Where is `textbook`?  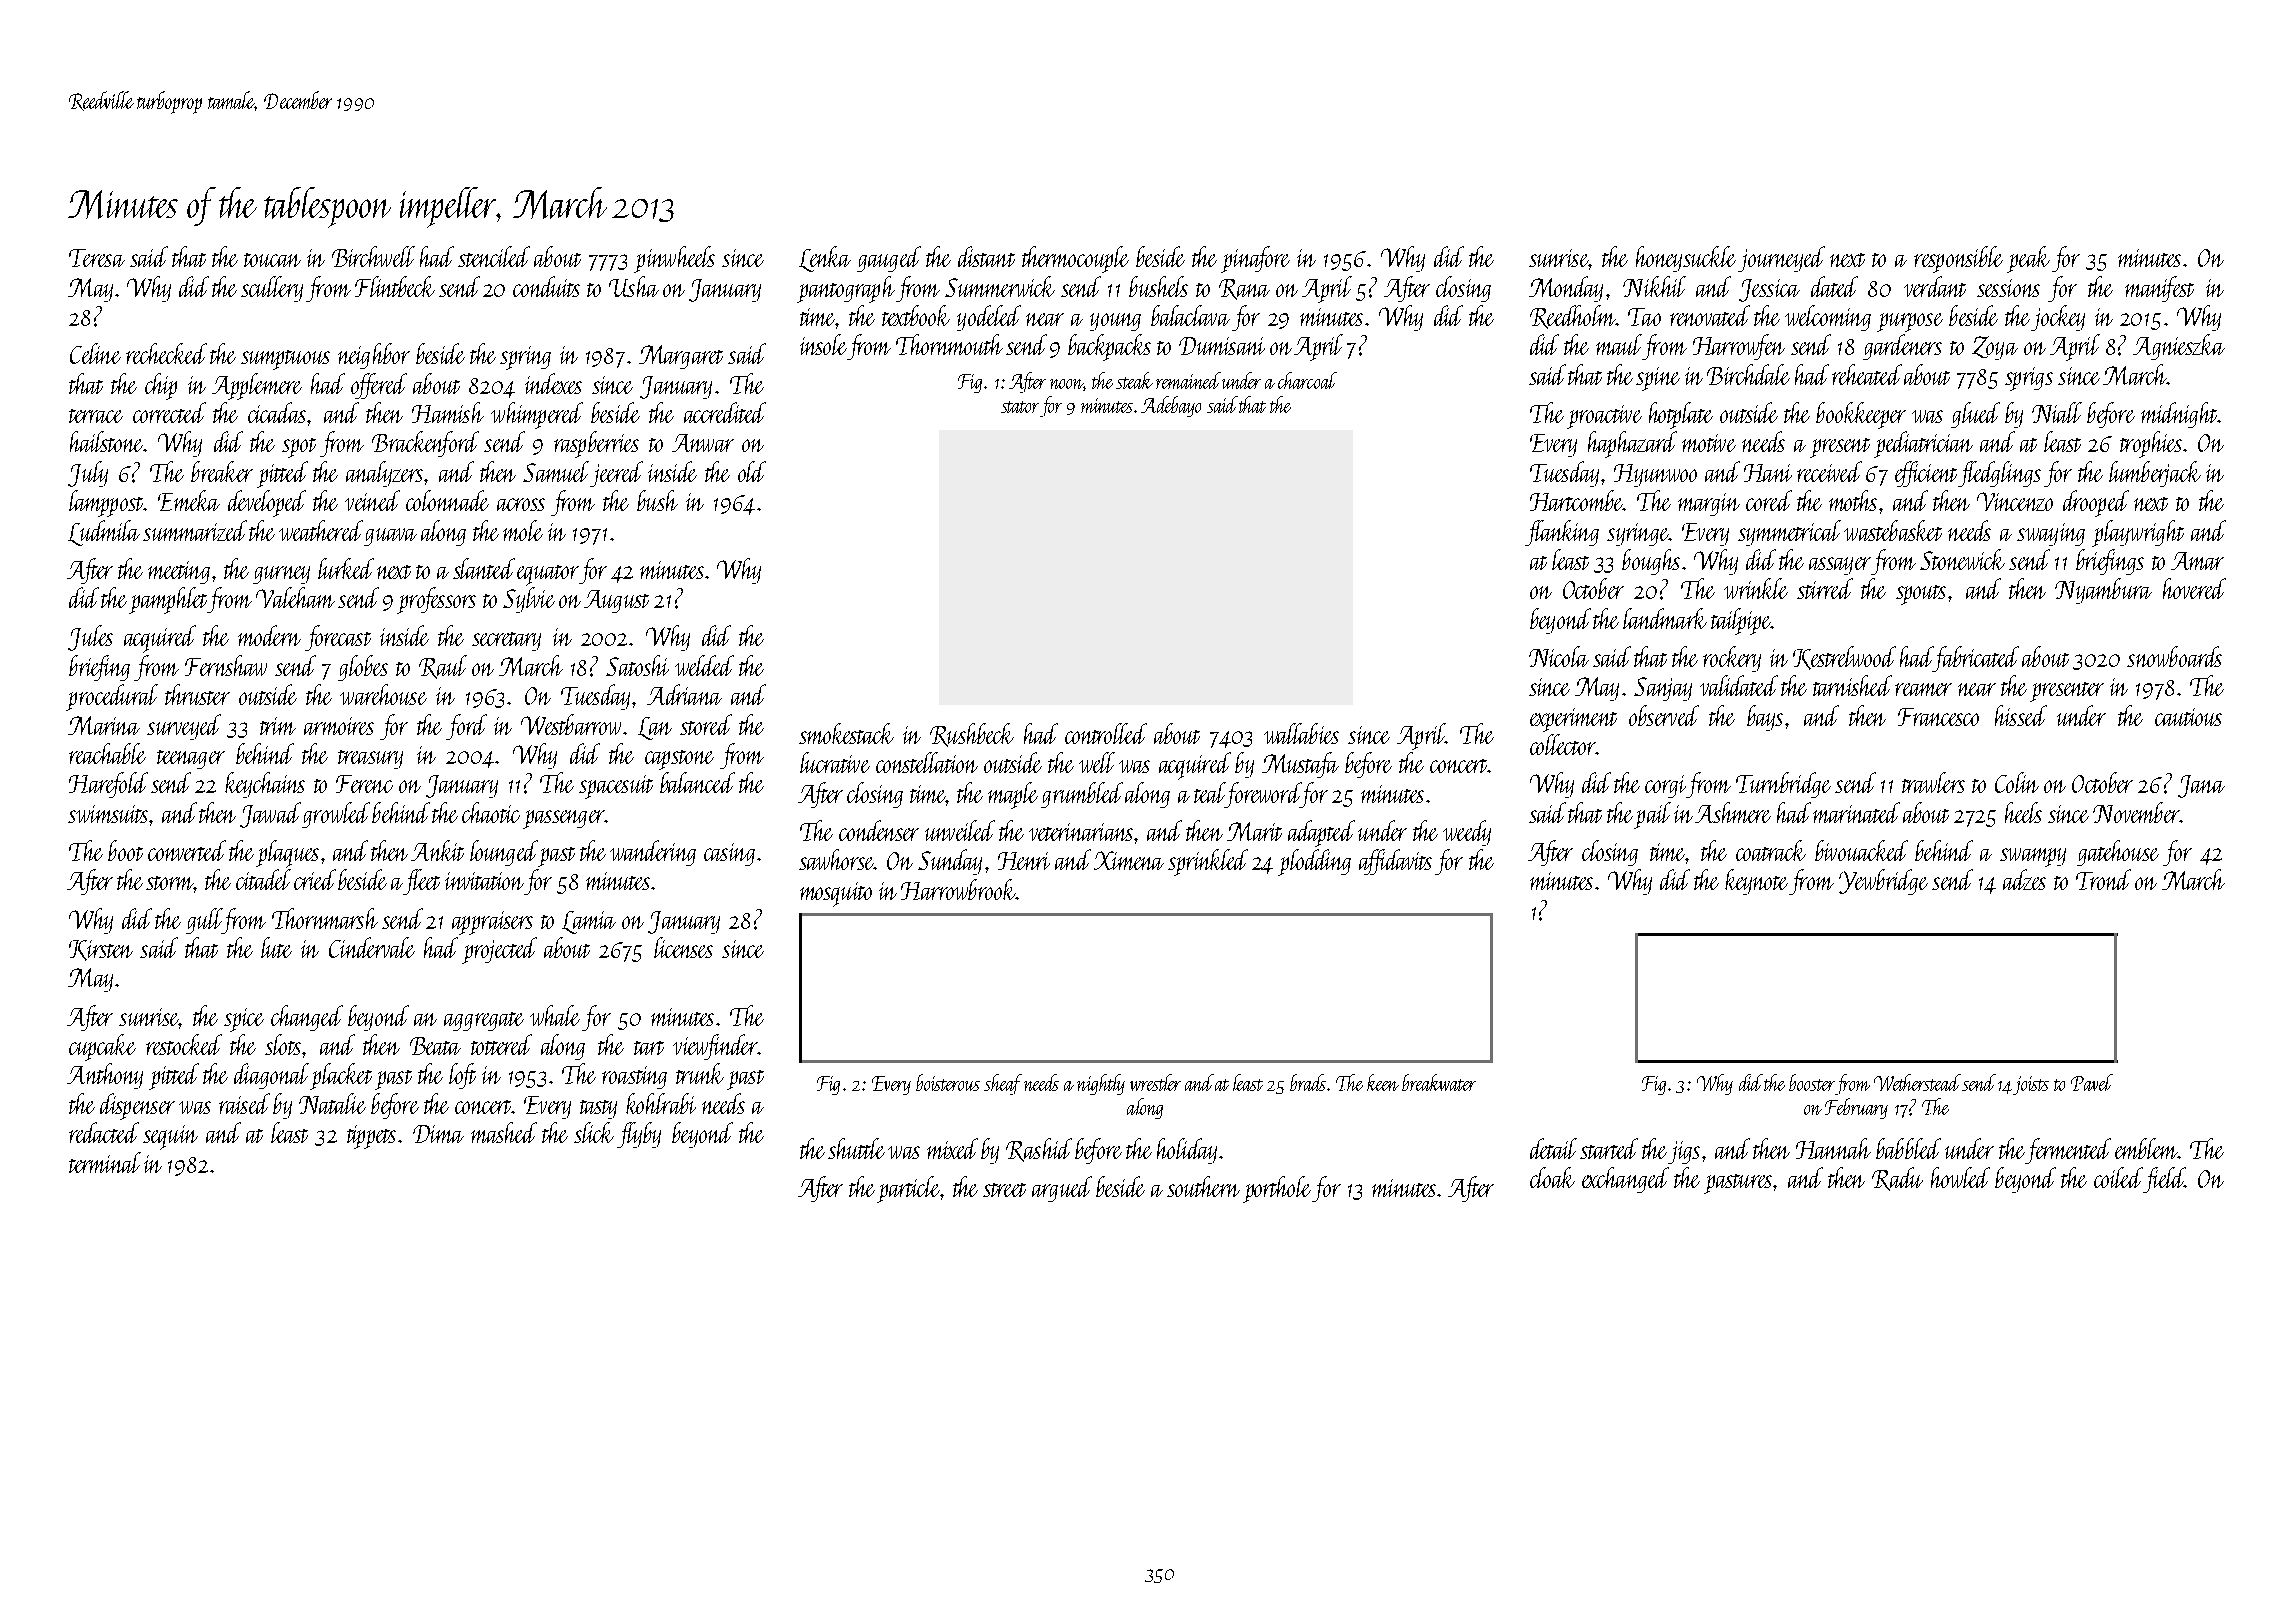
textbook is located at coordinates (916, 315).
